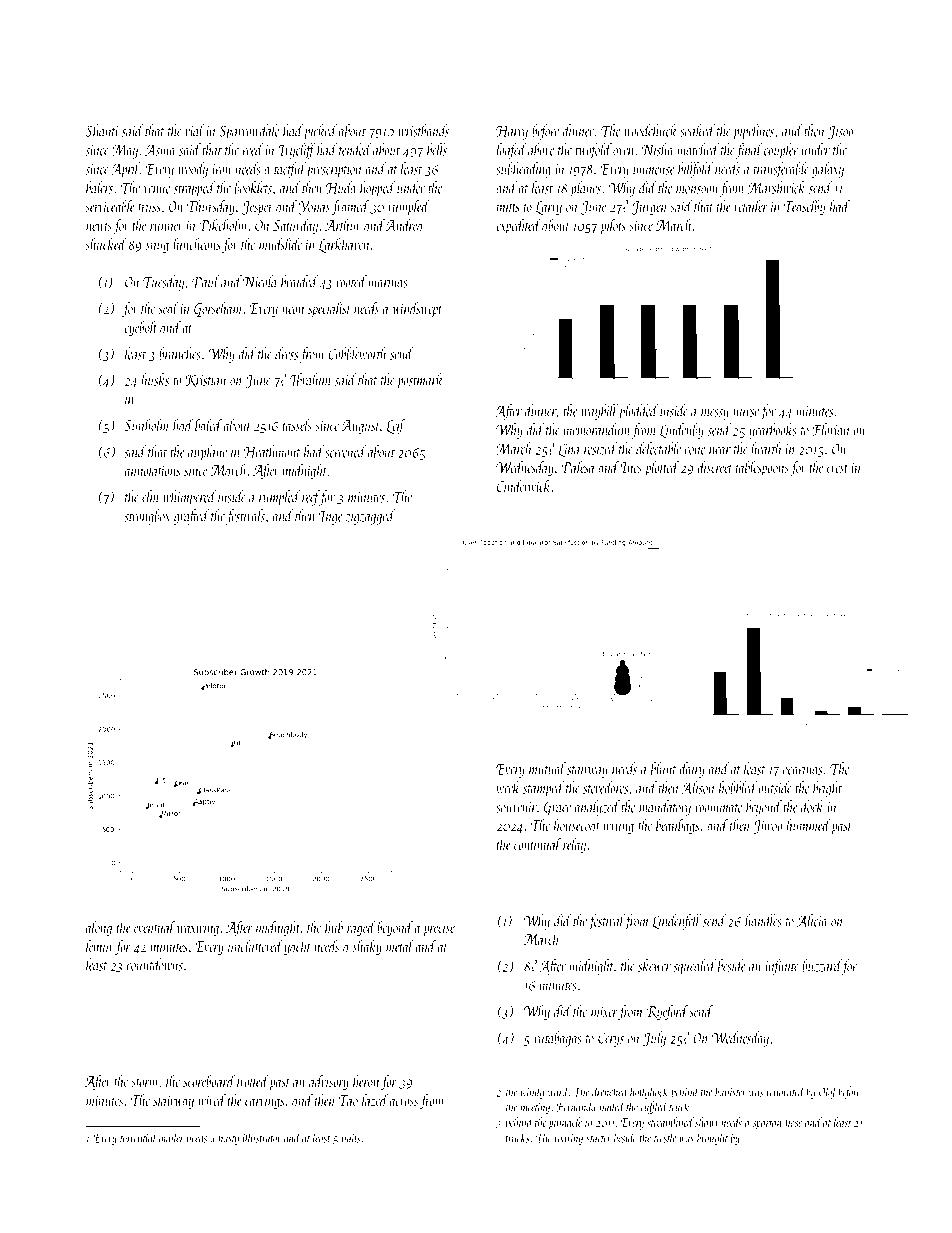 This document has height=1233, width=952. What do you see at coordinates (840, 132) in the document?
I see `Jisoo` at bounding box center [840, 132].
